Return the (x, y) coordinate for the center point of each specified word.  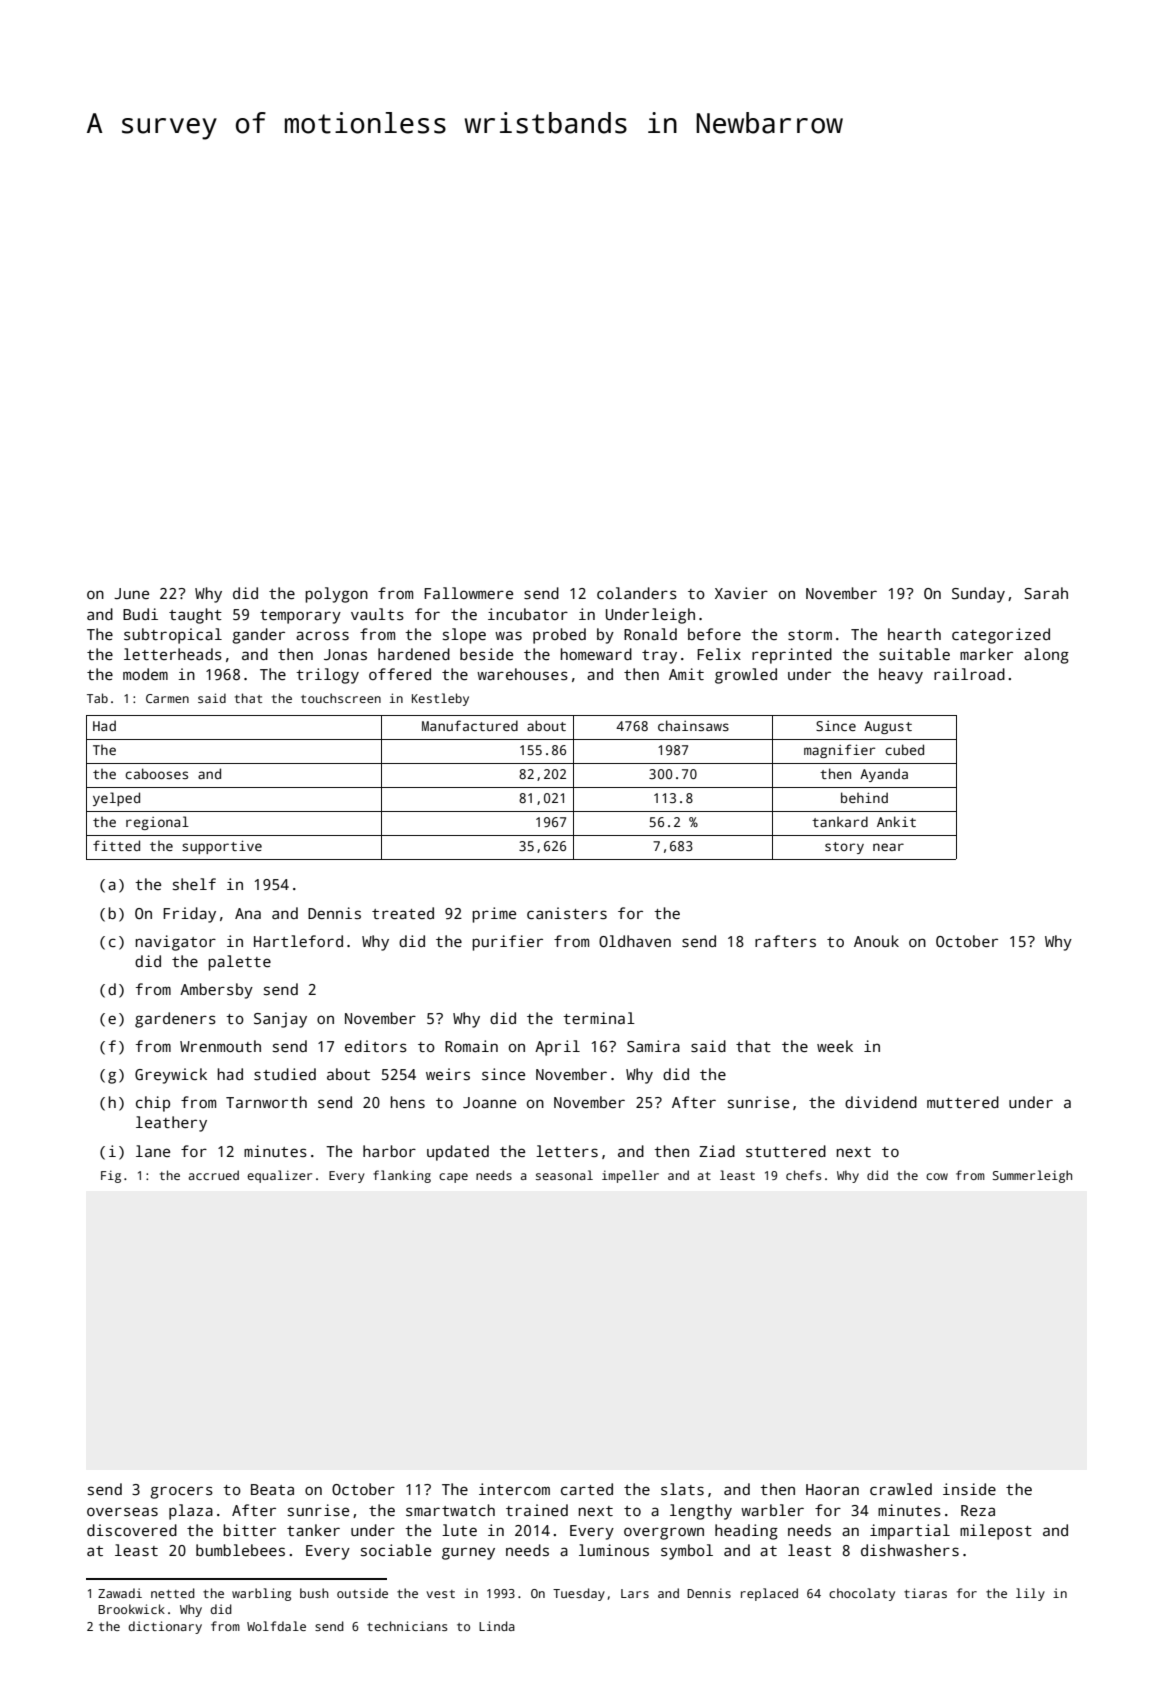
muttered (963, 1102)
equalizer (279, 1176)
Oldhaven (635, 941)
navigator (176, 943)
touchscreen (341, 698)
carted (587, 1489)
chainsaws (693, 725)
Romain (471, 1046)
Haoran (832, 1489)
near (888, 847)
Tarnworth (266, 1102)
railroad (969, 674)
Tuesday (579, 1594)
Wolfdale (276, 1626)
